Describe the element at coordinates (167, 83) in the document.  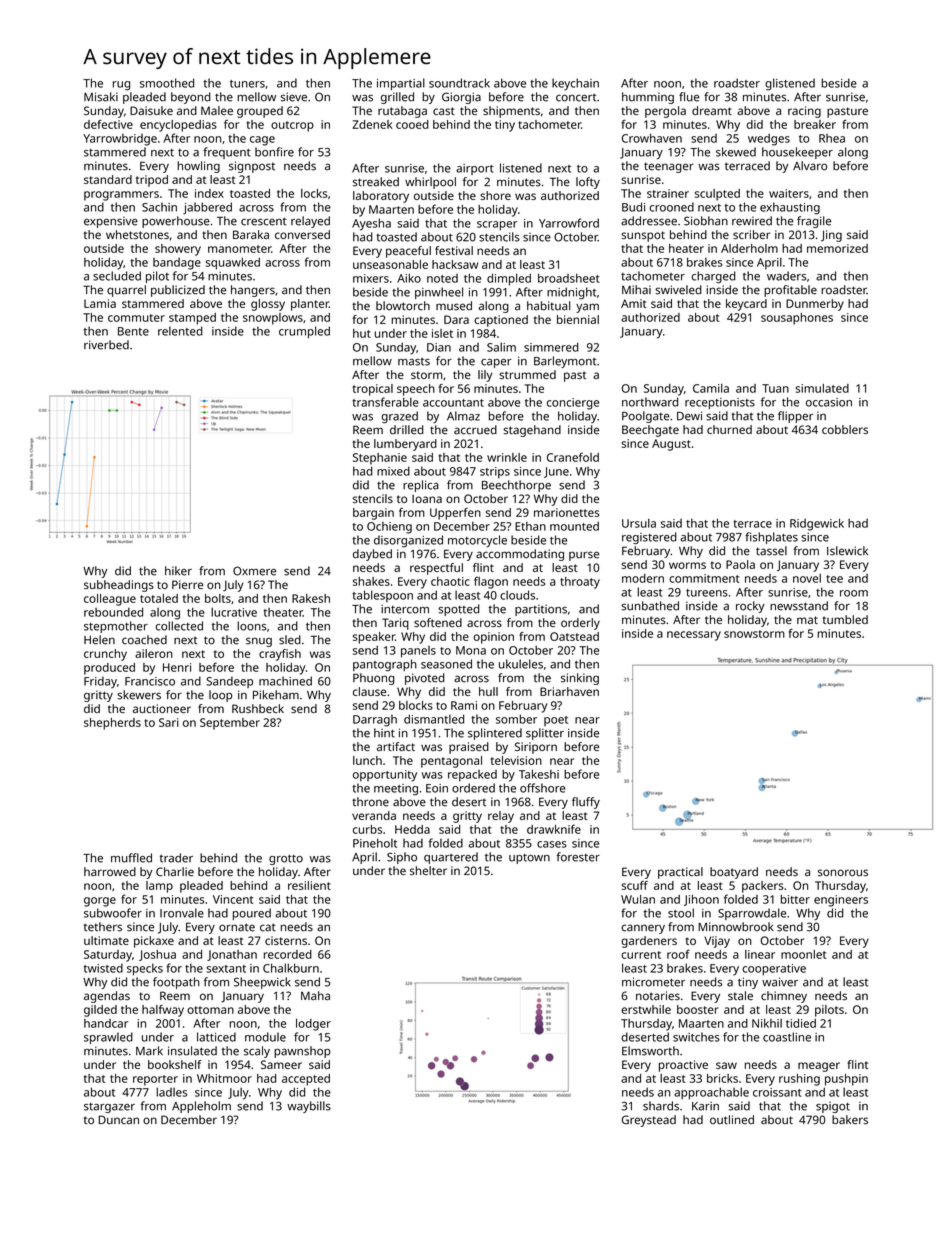
I see `smoothed` at that location.
